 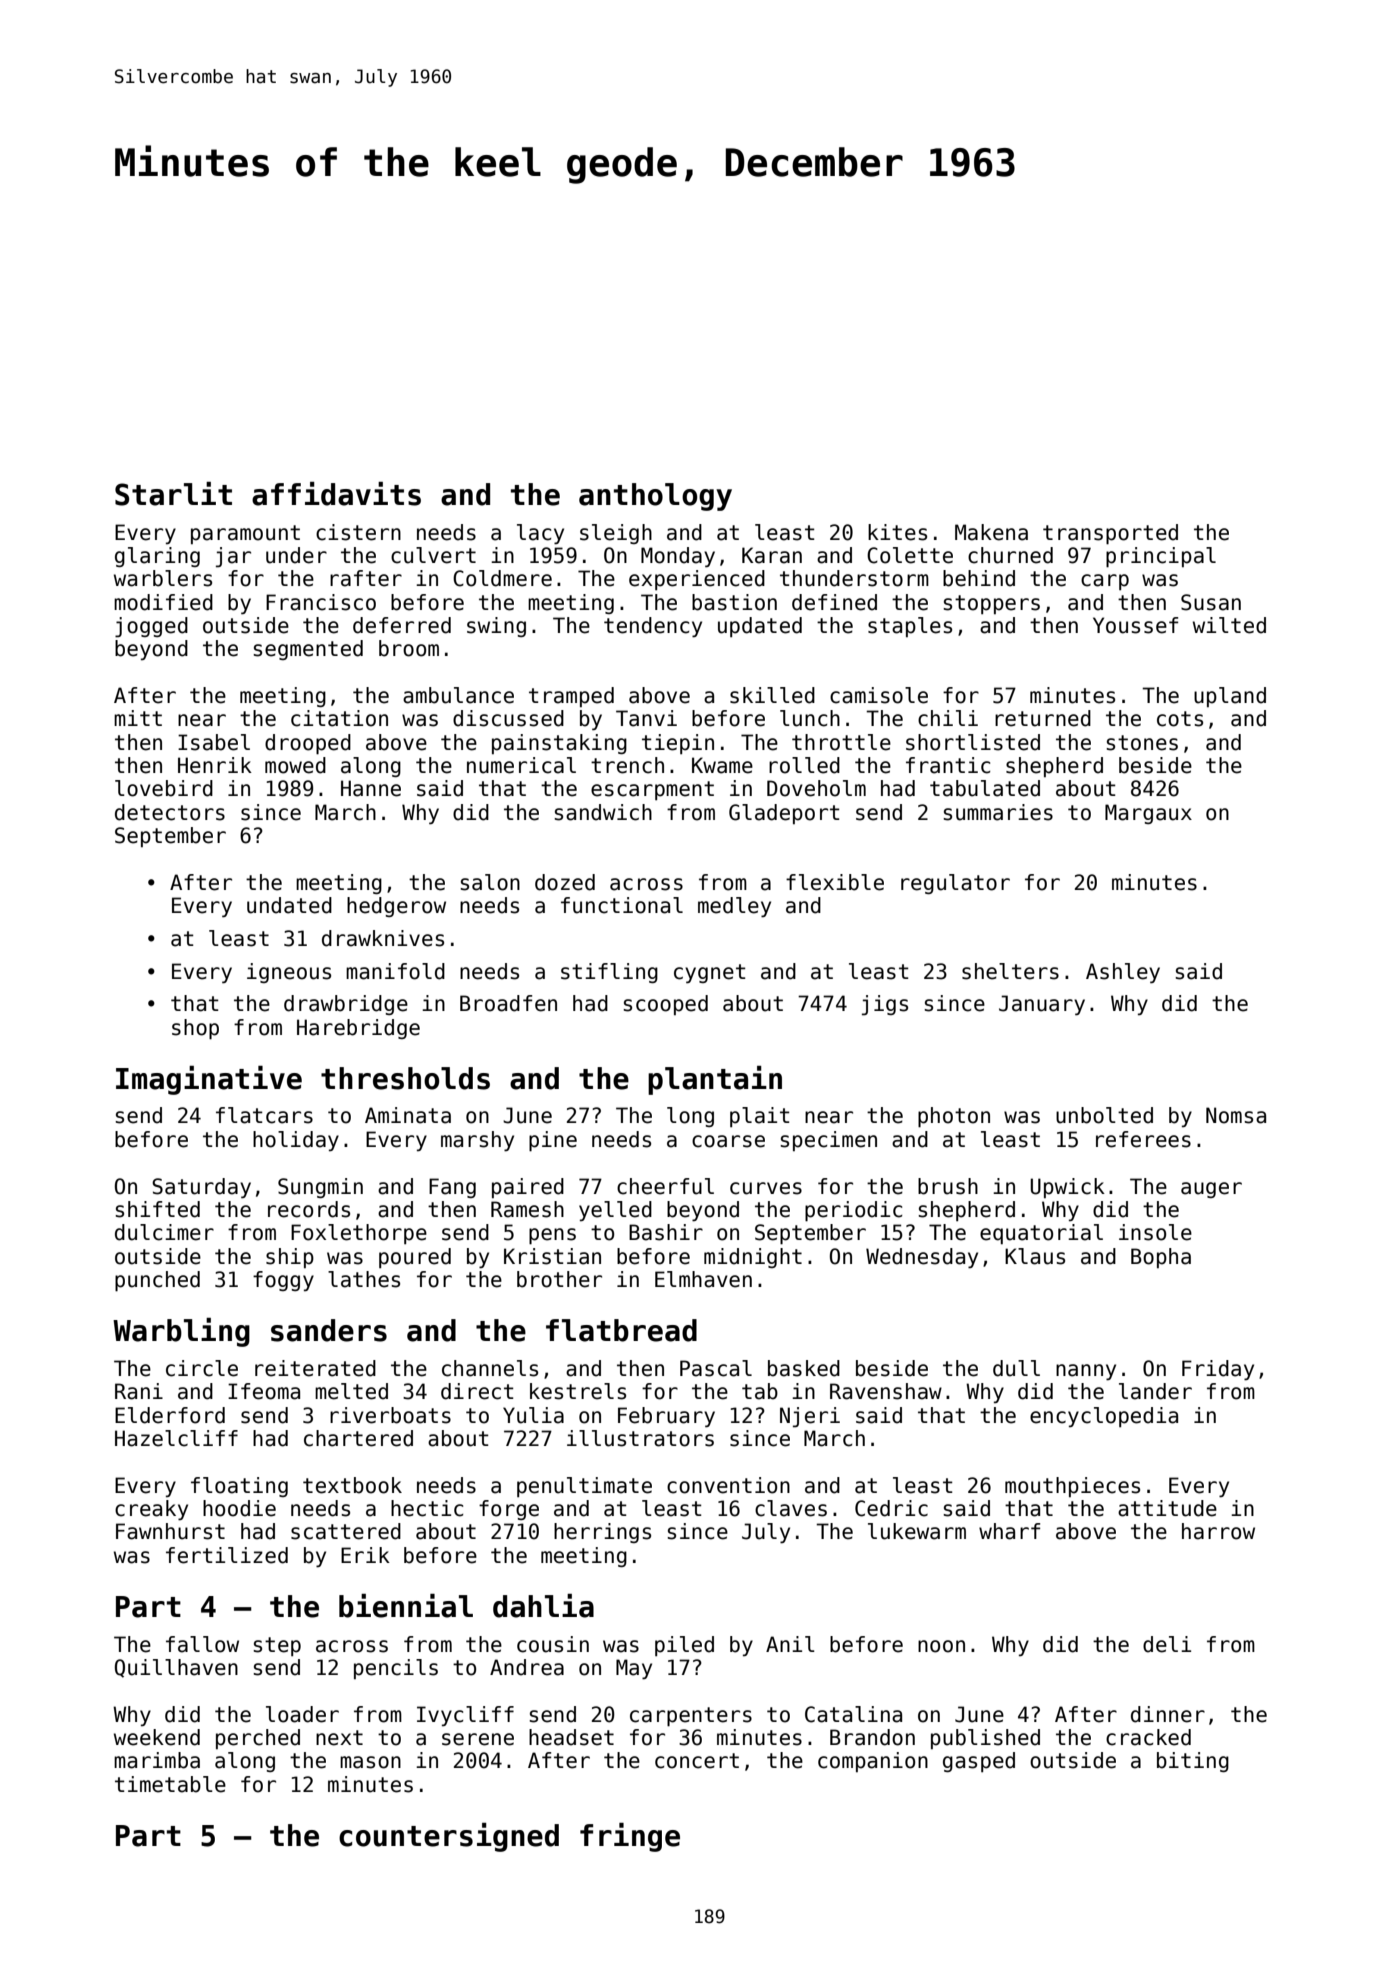 I want to click on Youssef, so click(x=1135, y=625).
